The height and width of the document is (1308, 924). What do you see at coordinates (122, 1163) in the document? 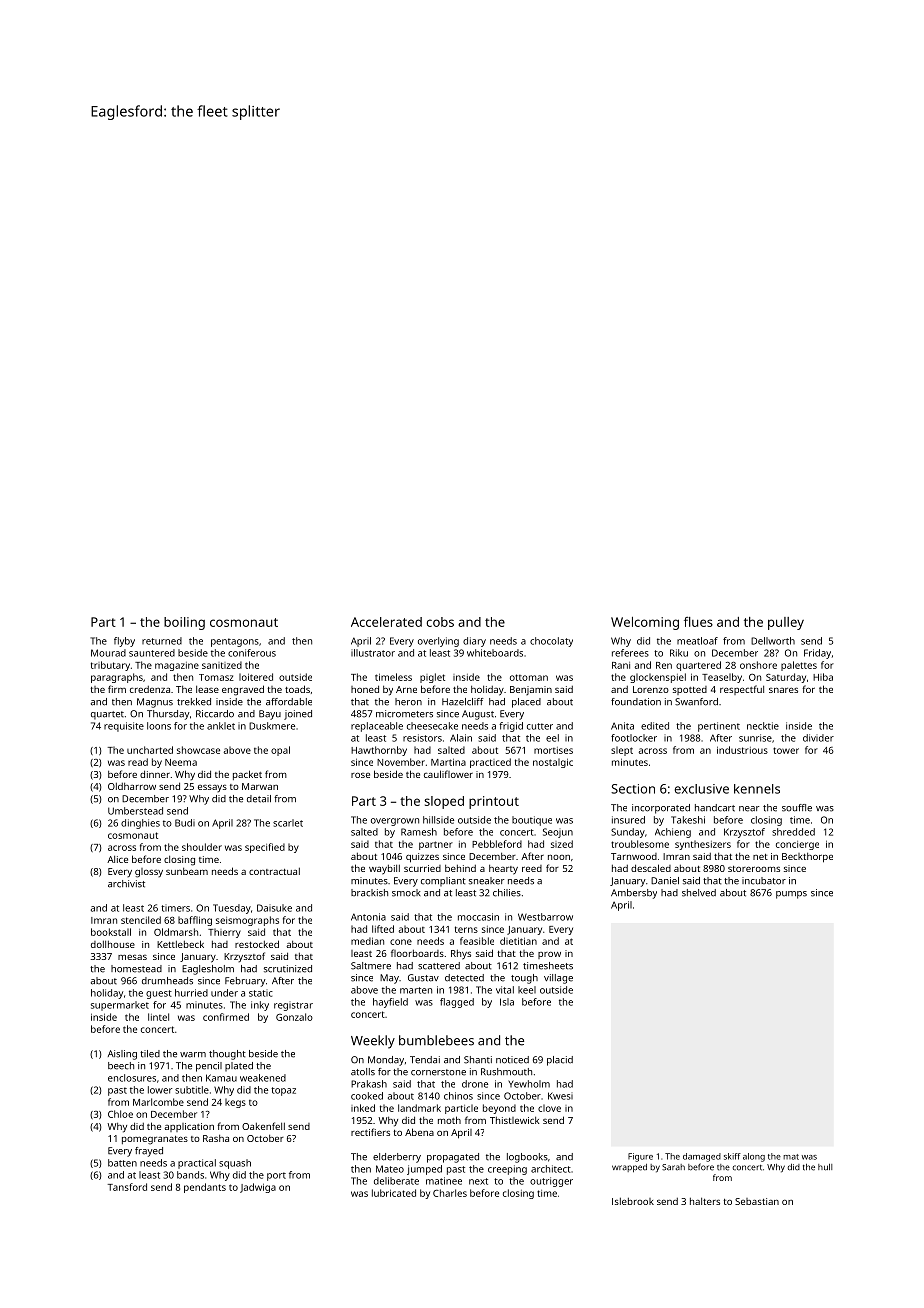
I see `batten` at bounding box center [122, 1163].
